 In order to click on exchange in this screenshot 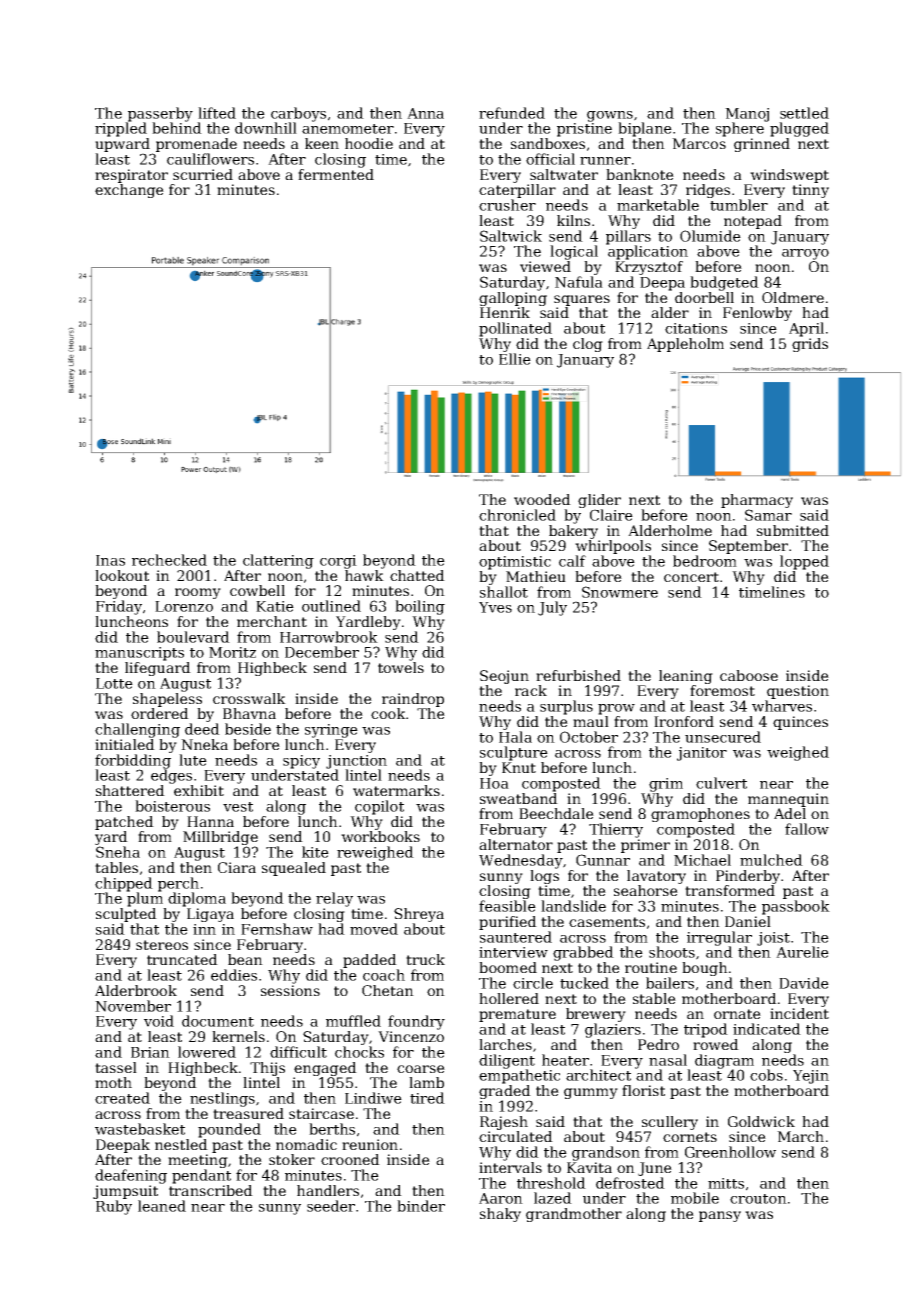, I will do `click(129, 191)`.
